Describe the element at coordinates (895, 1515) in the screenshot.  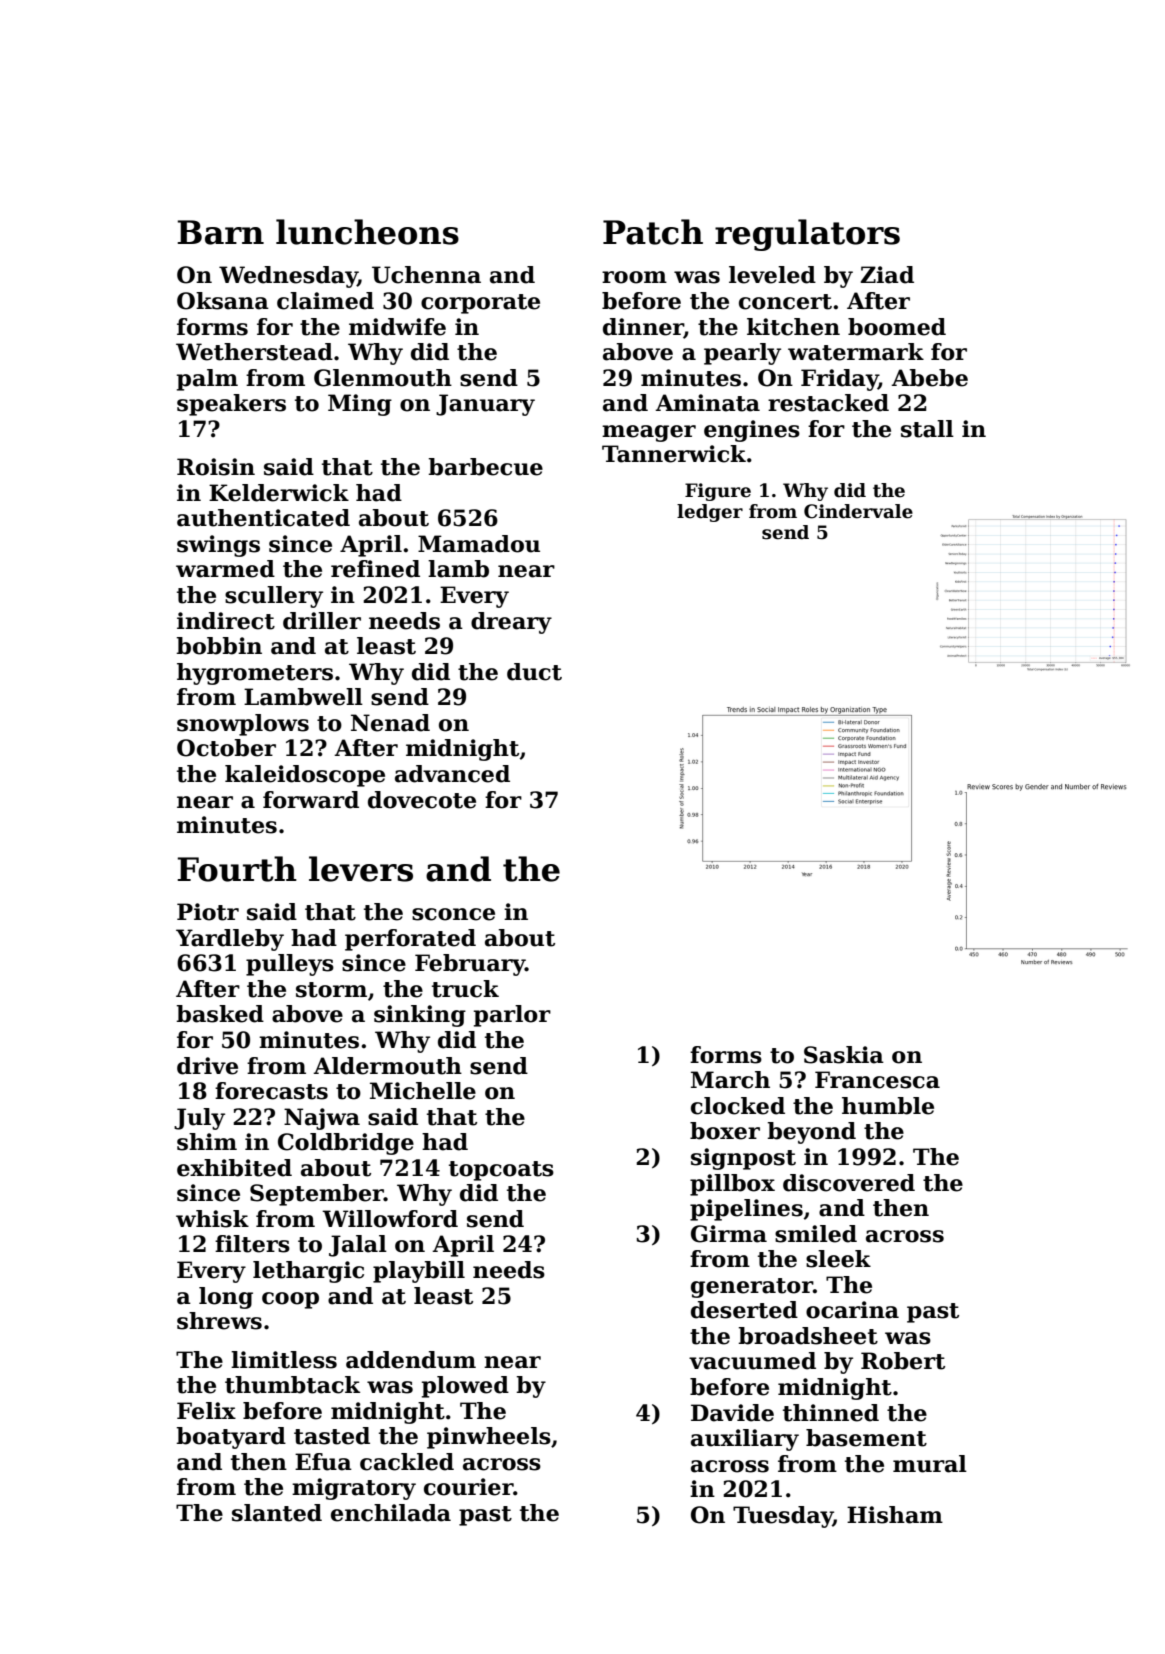
I see `Hisham` at that location.
